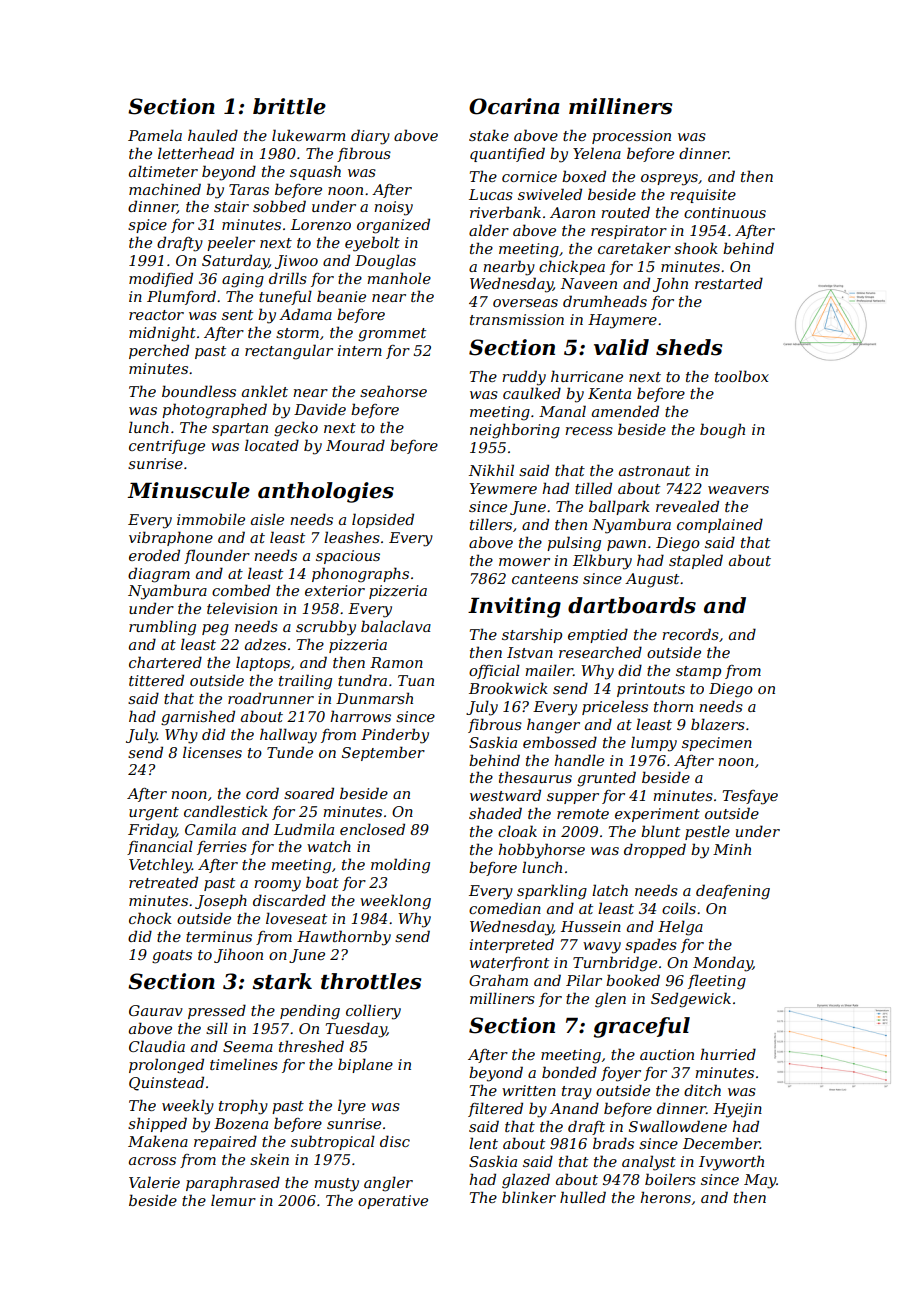  Describe the element at coordinates (703, 196) in the page. I see `requisite` at that location.
